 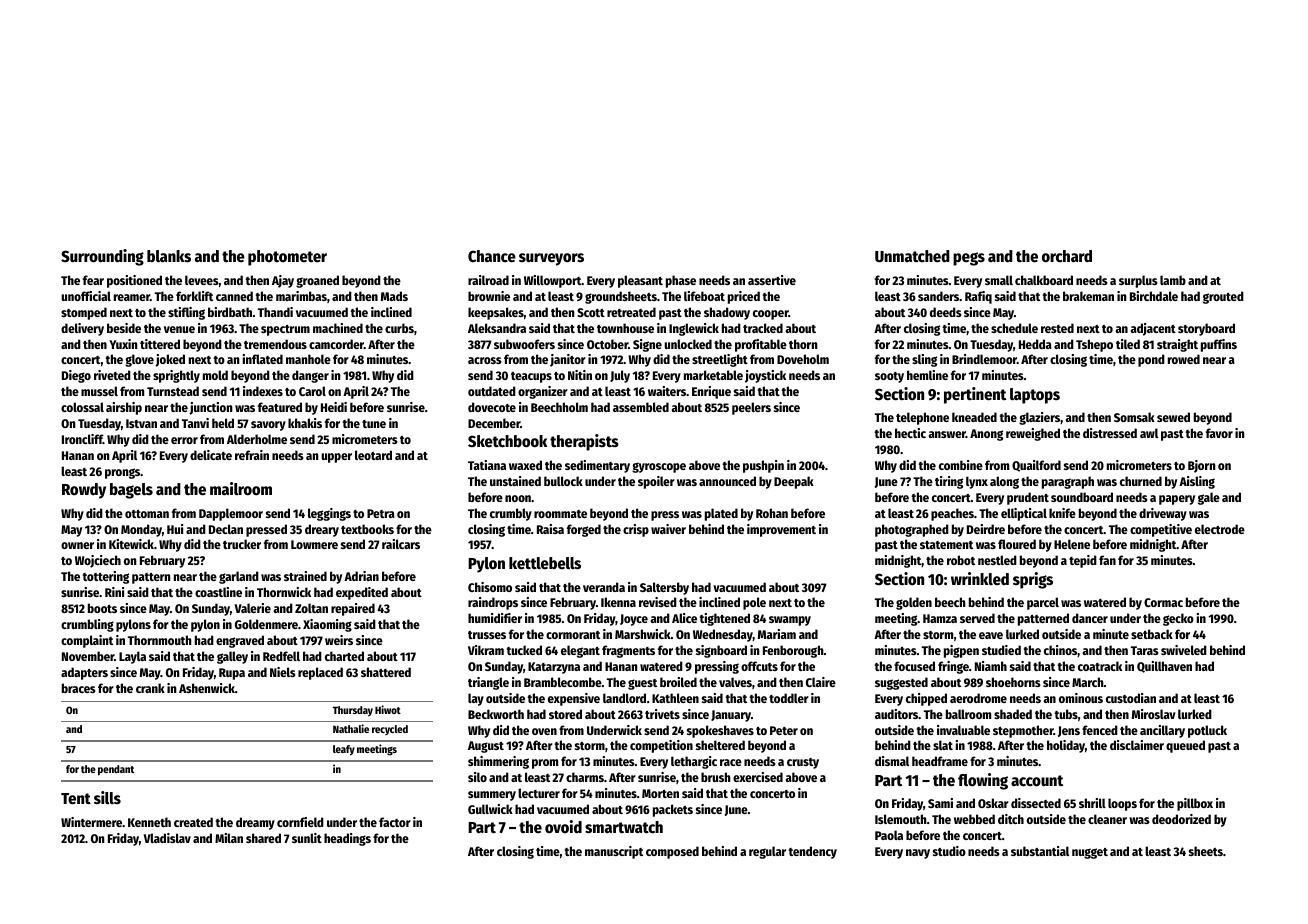 I want to click on swampy, so click(x=790, y=621).
